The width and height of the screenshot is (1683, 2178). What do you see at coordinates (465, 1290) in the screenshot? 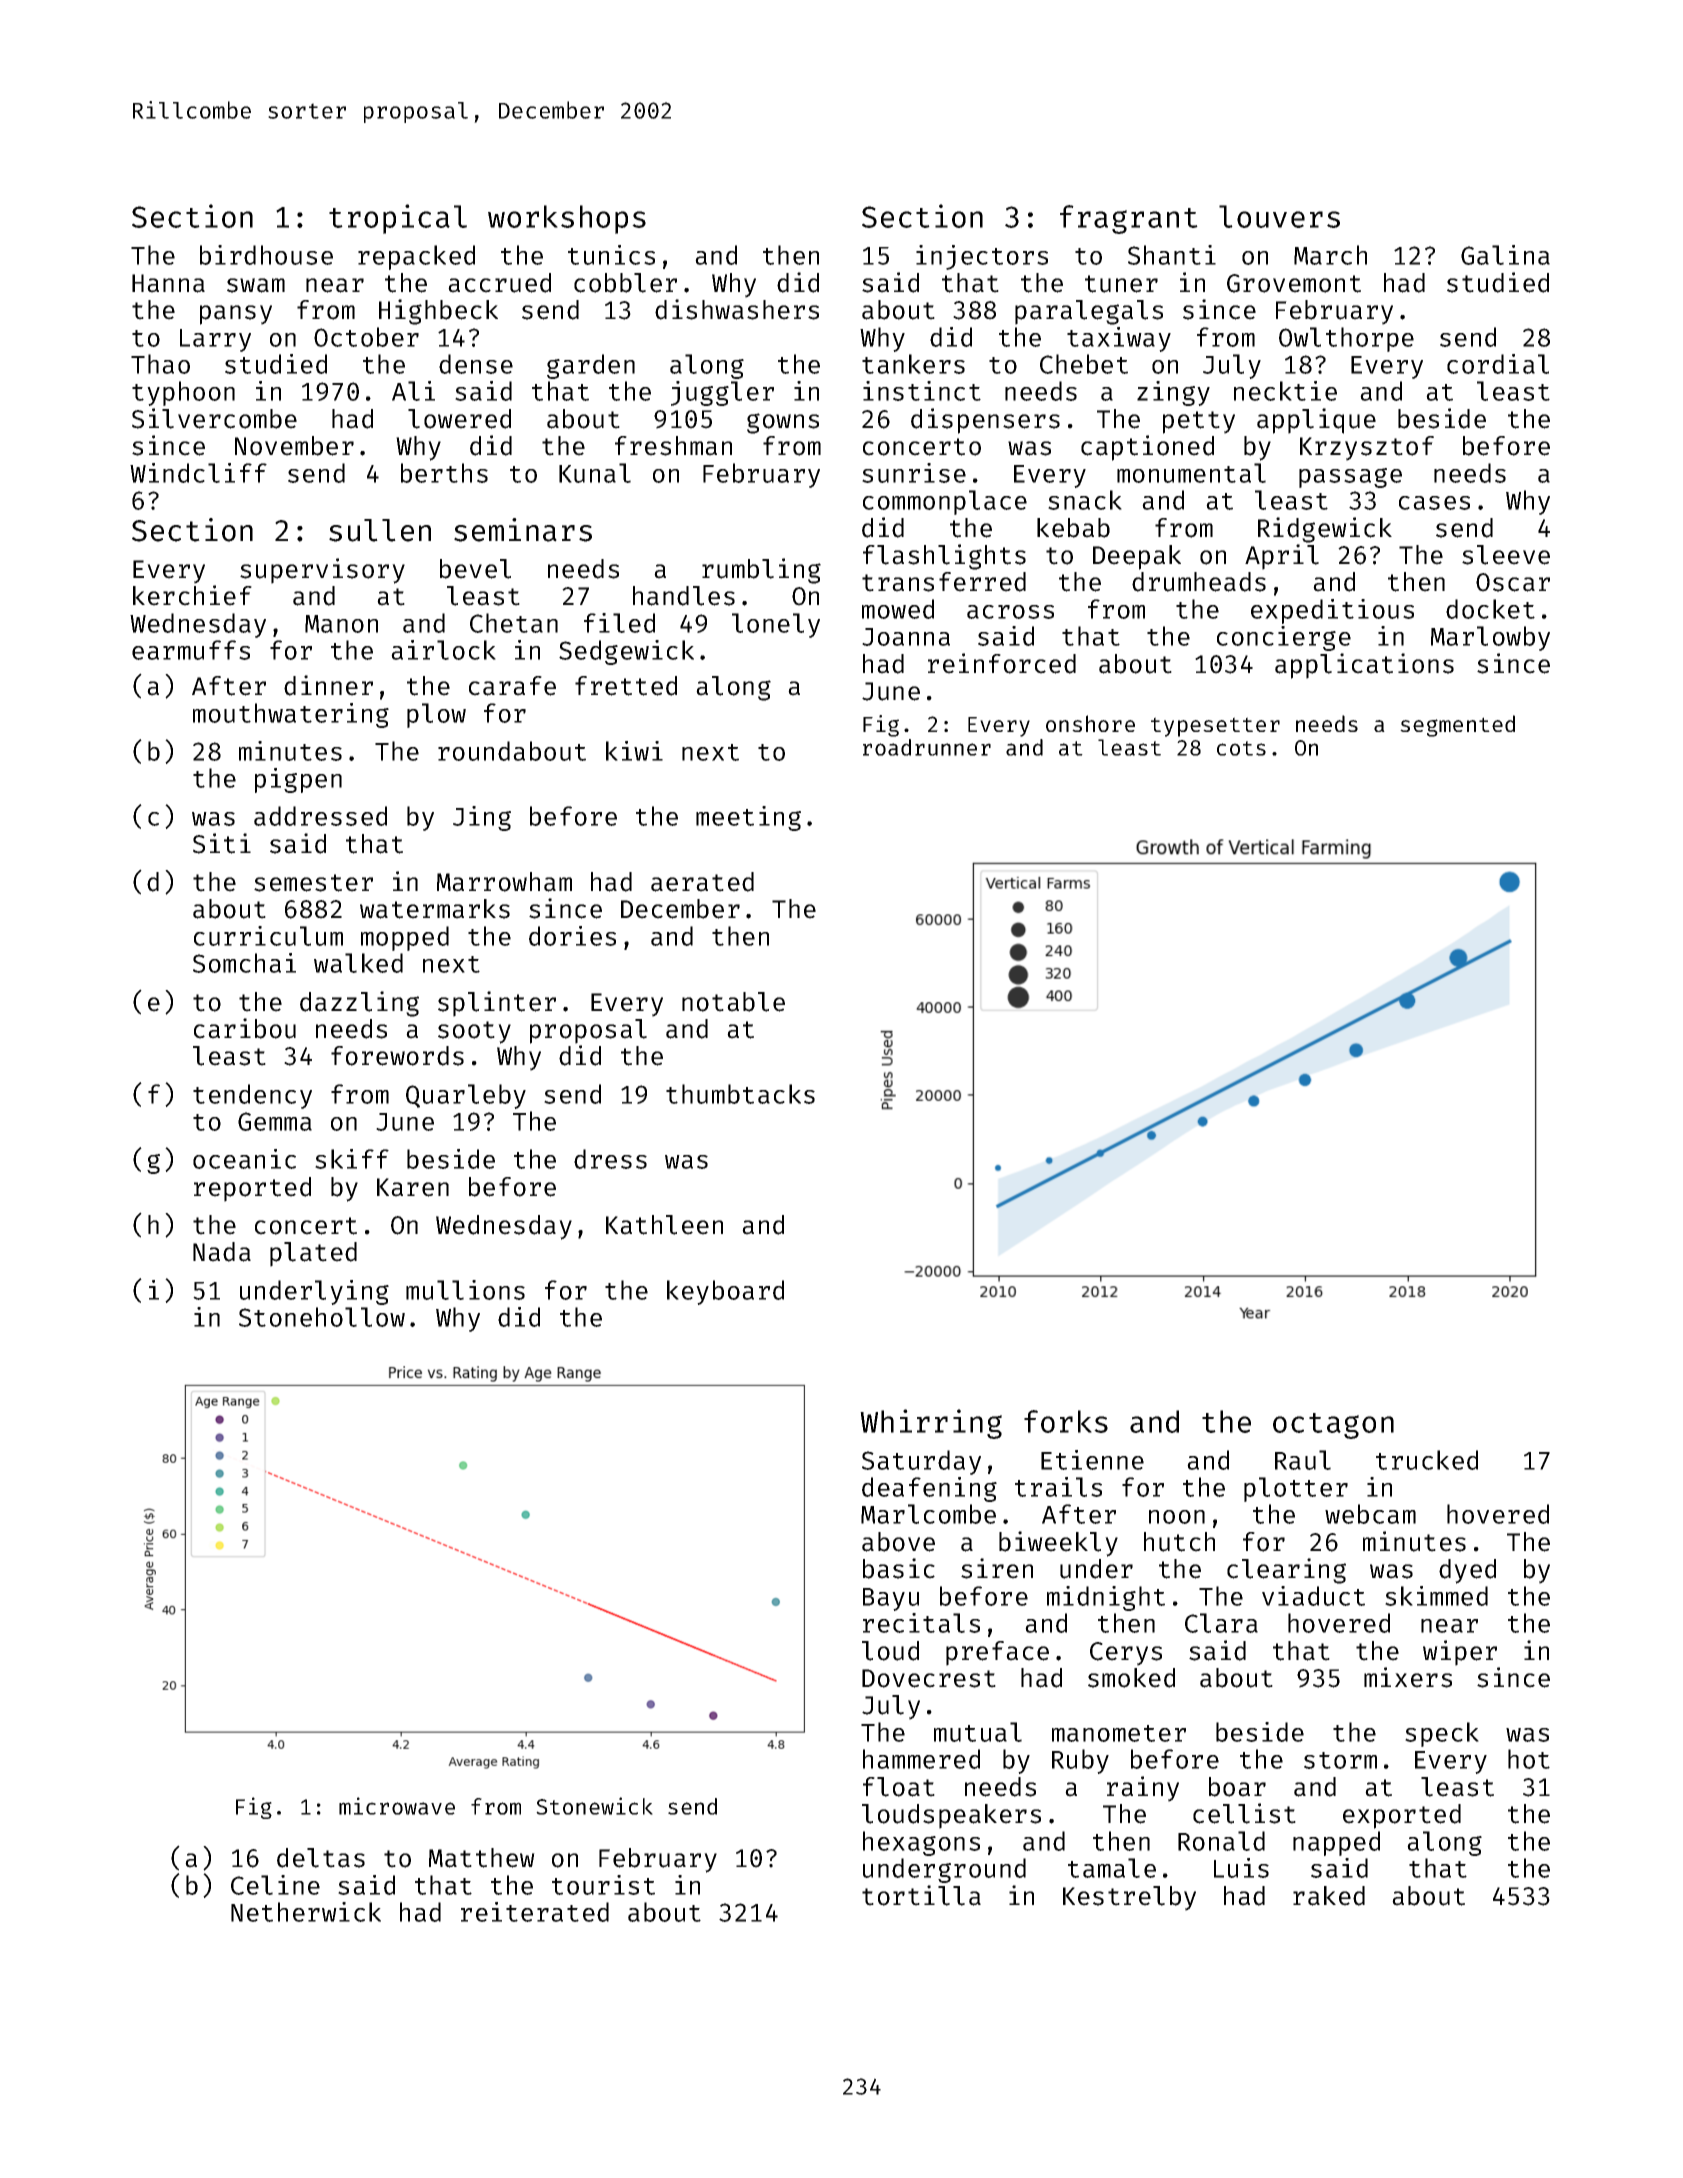
I see `mullions` at bounding box center [465, 1290].
